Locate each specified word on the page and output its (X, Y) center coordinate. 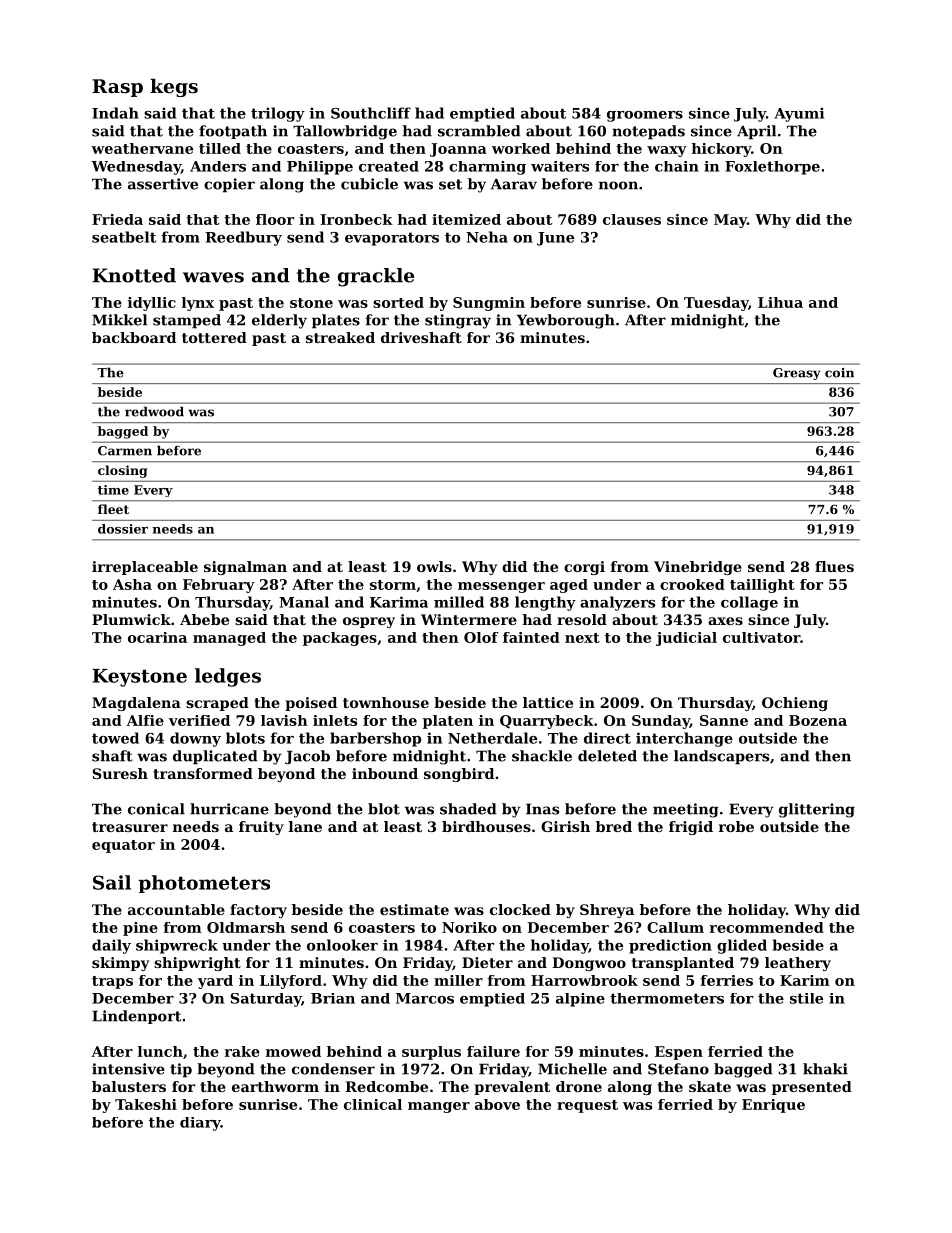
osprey (369, 622)
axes (725, 621)
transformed (203, 773)
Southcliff (371, 113)
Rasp (117, 88)
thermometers (667, 998)
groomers (645, 116)
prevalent (512, 1088)
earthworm (275, 1086)
